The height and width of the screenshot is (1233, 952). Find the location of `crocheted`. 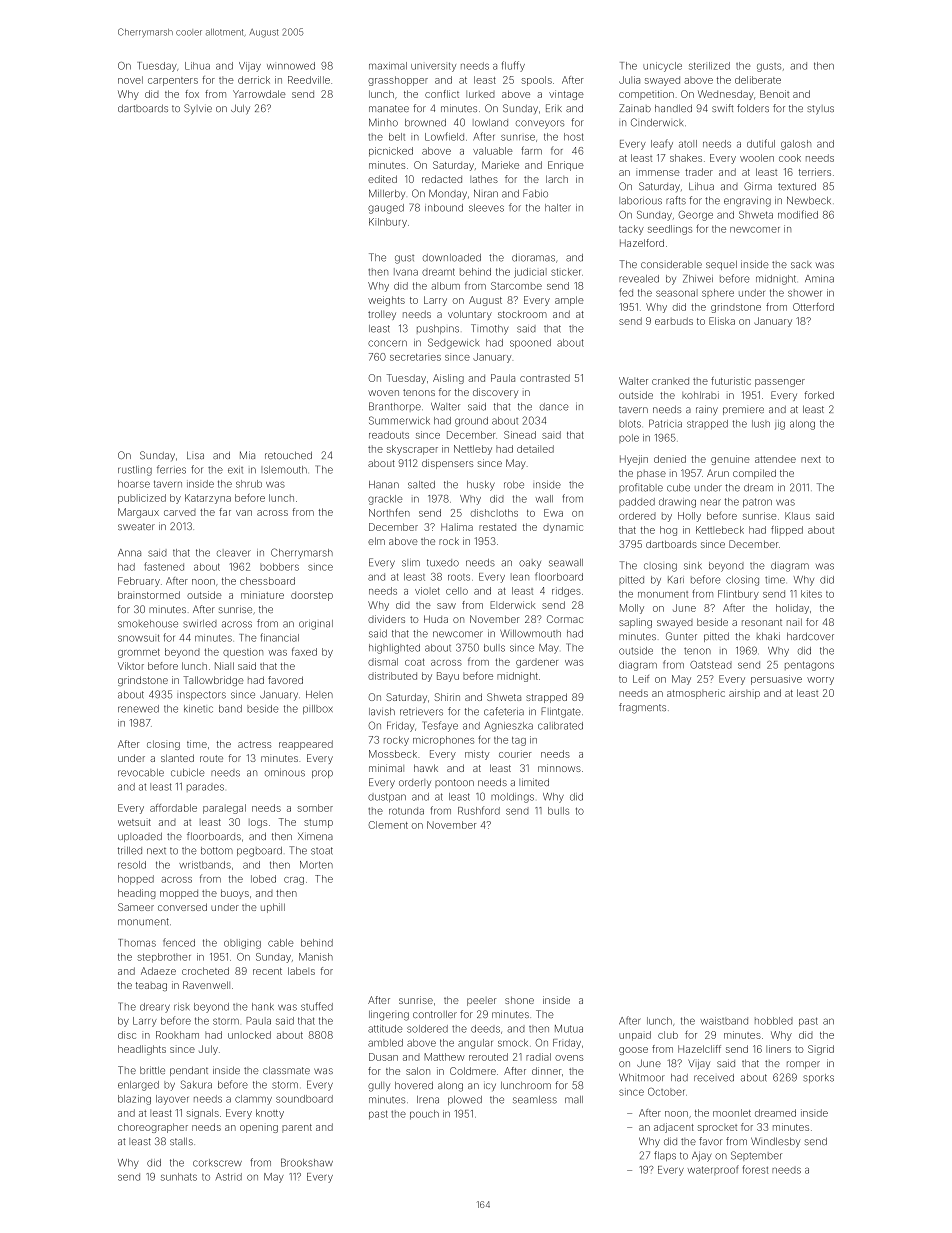

crocheted is located at coordinates (205, 971).
